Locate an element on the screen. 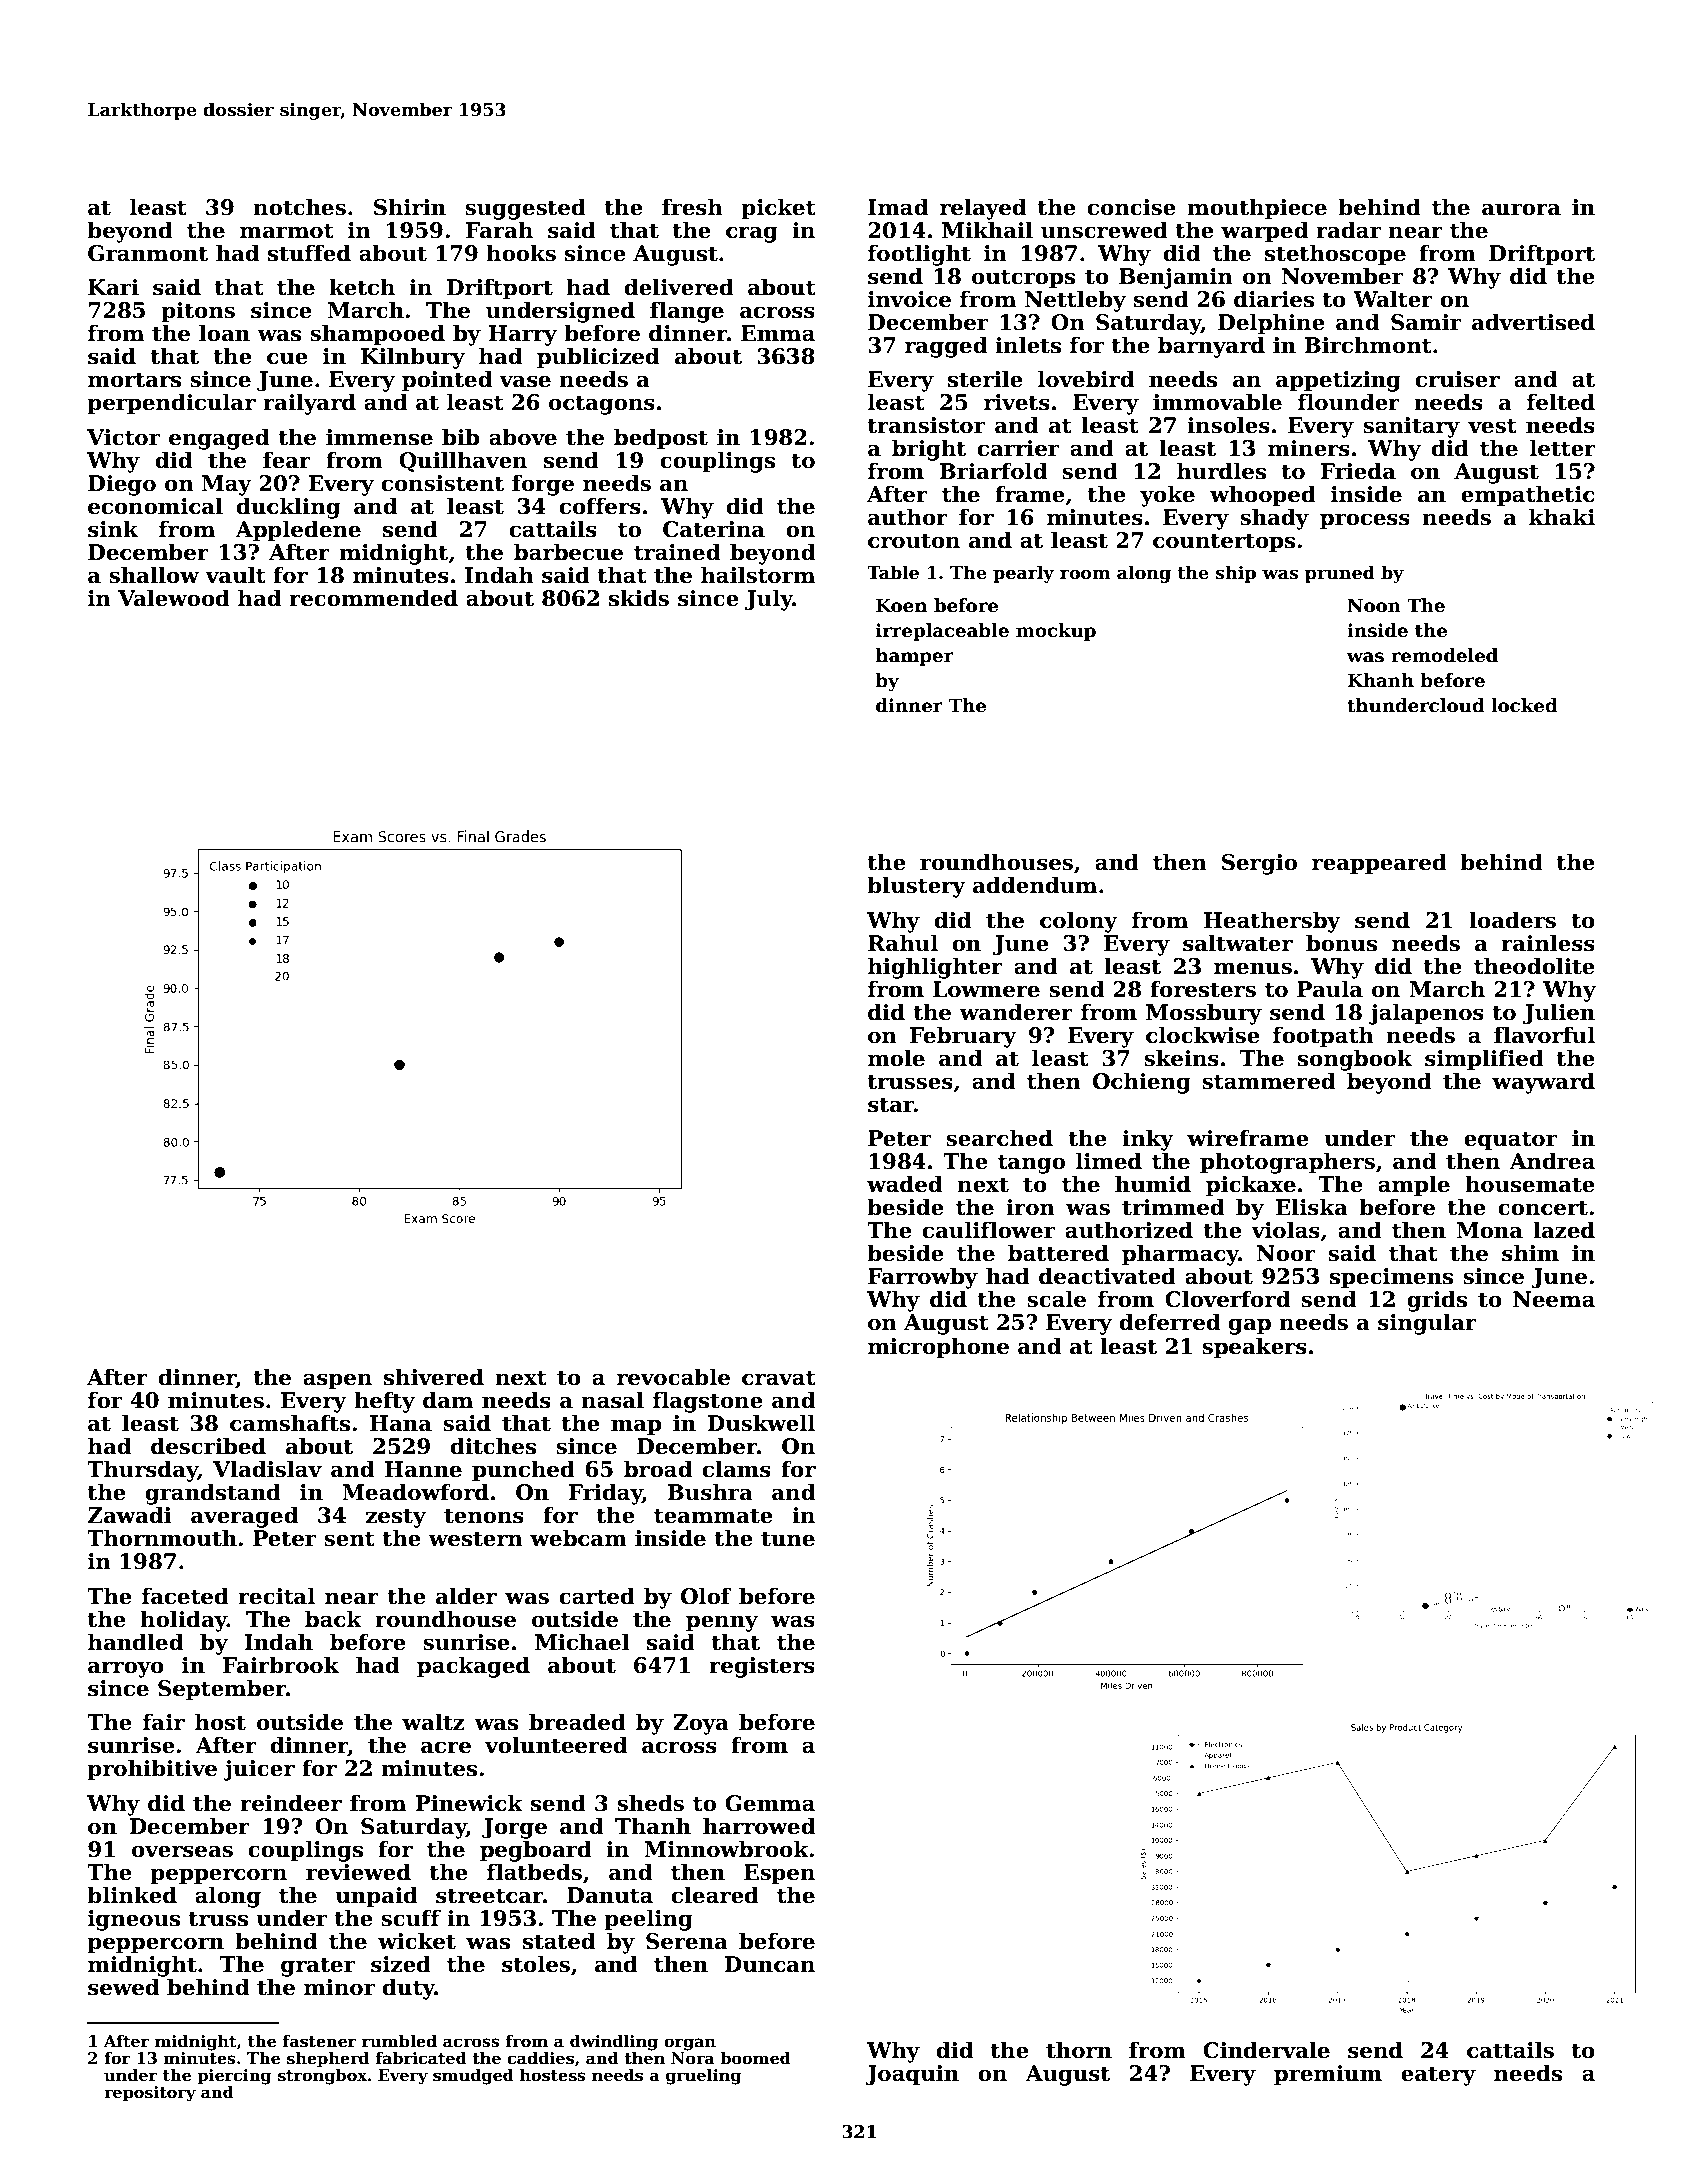 This screenshot has height=2178, width=1683. mortars is located at coordinates (134, 380).
